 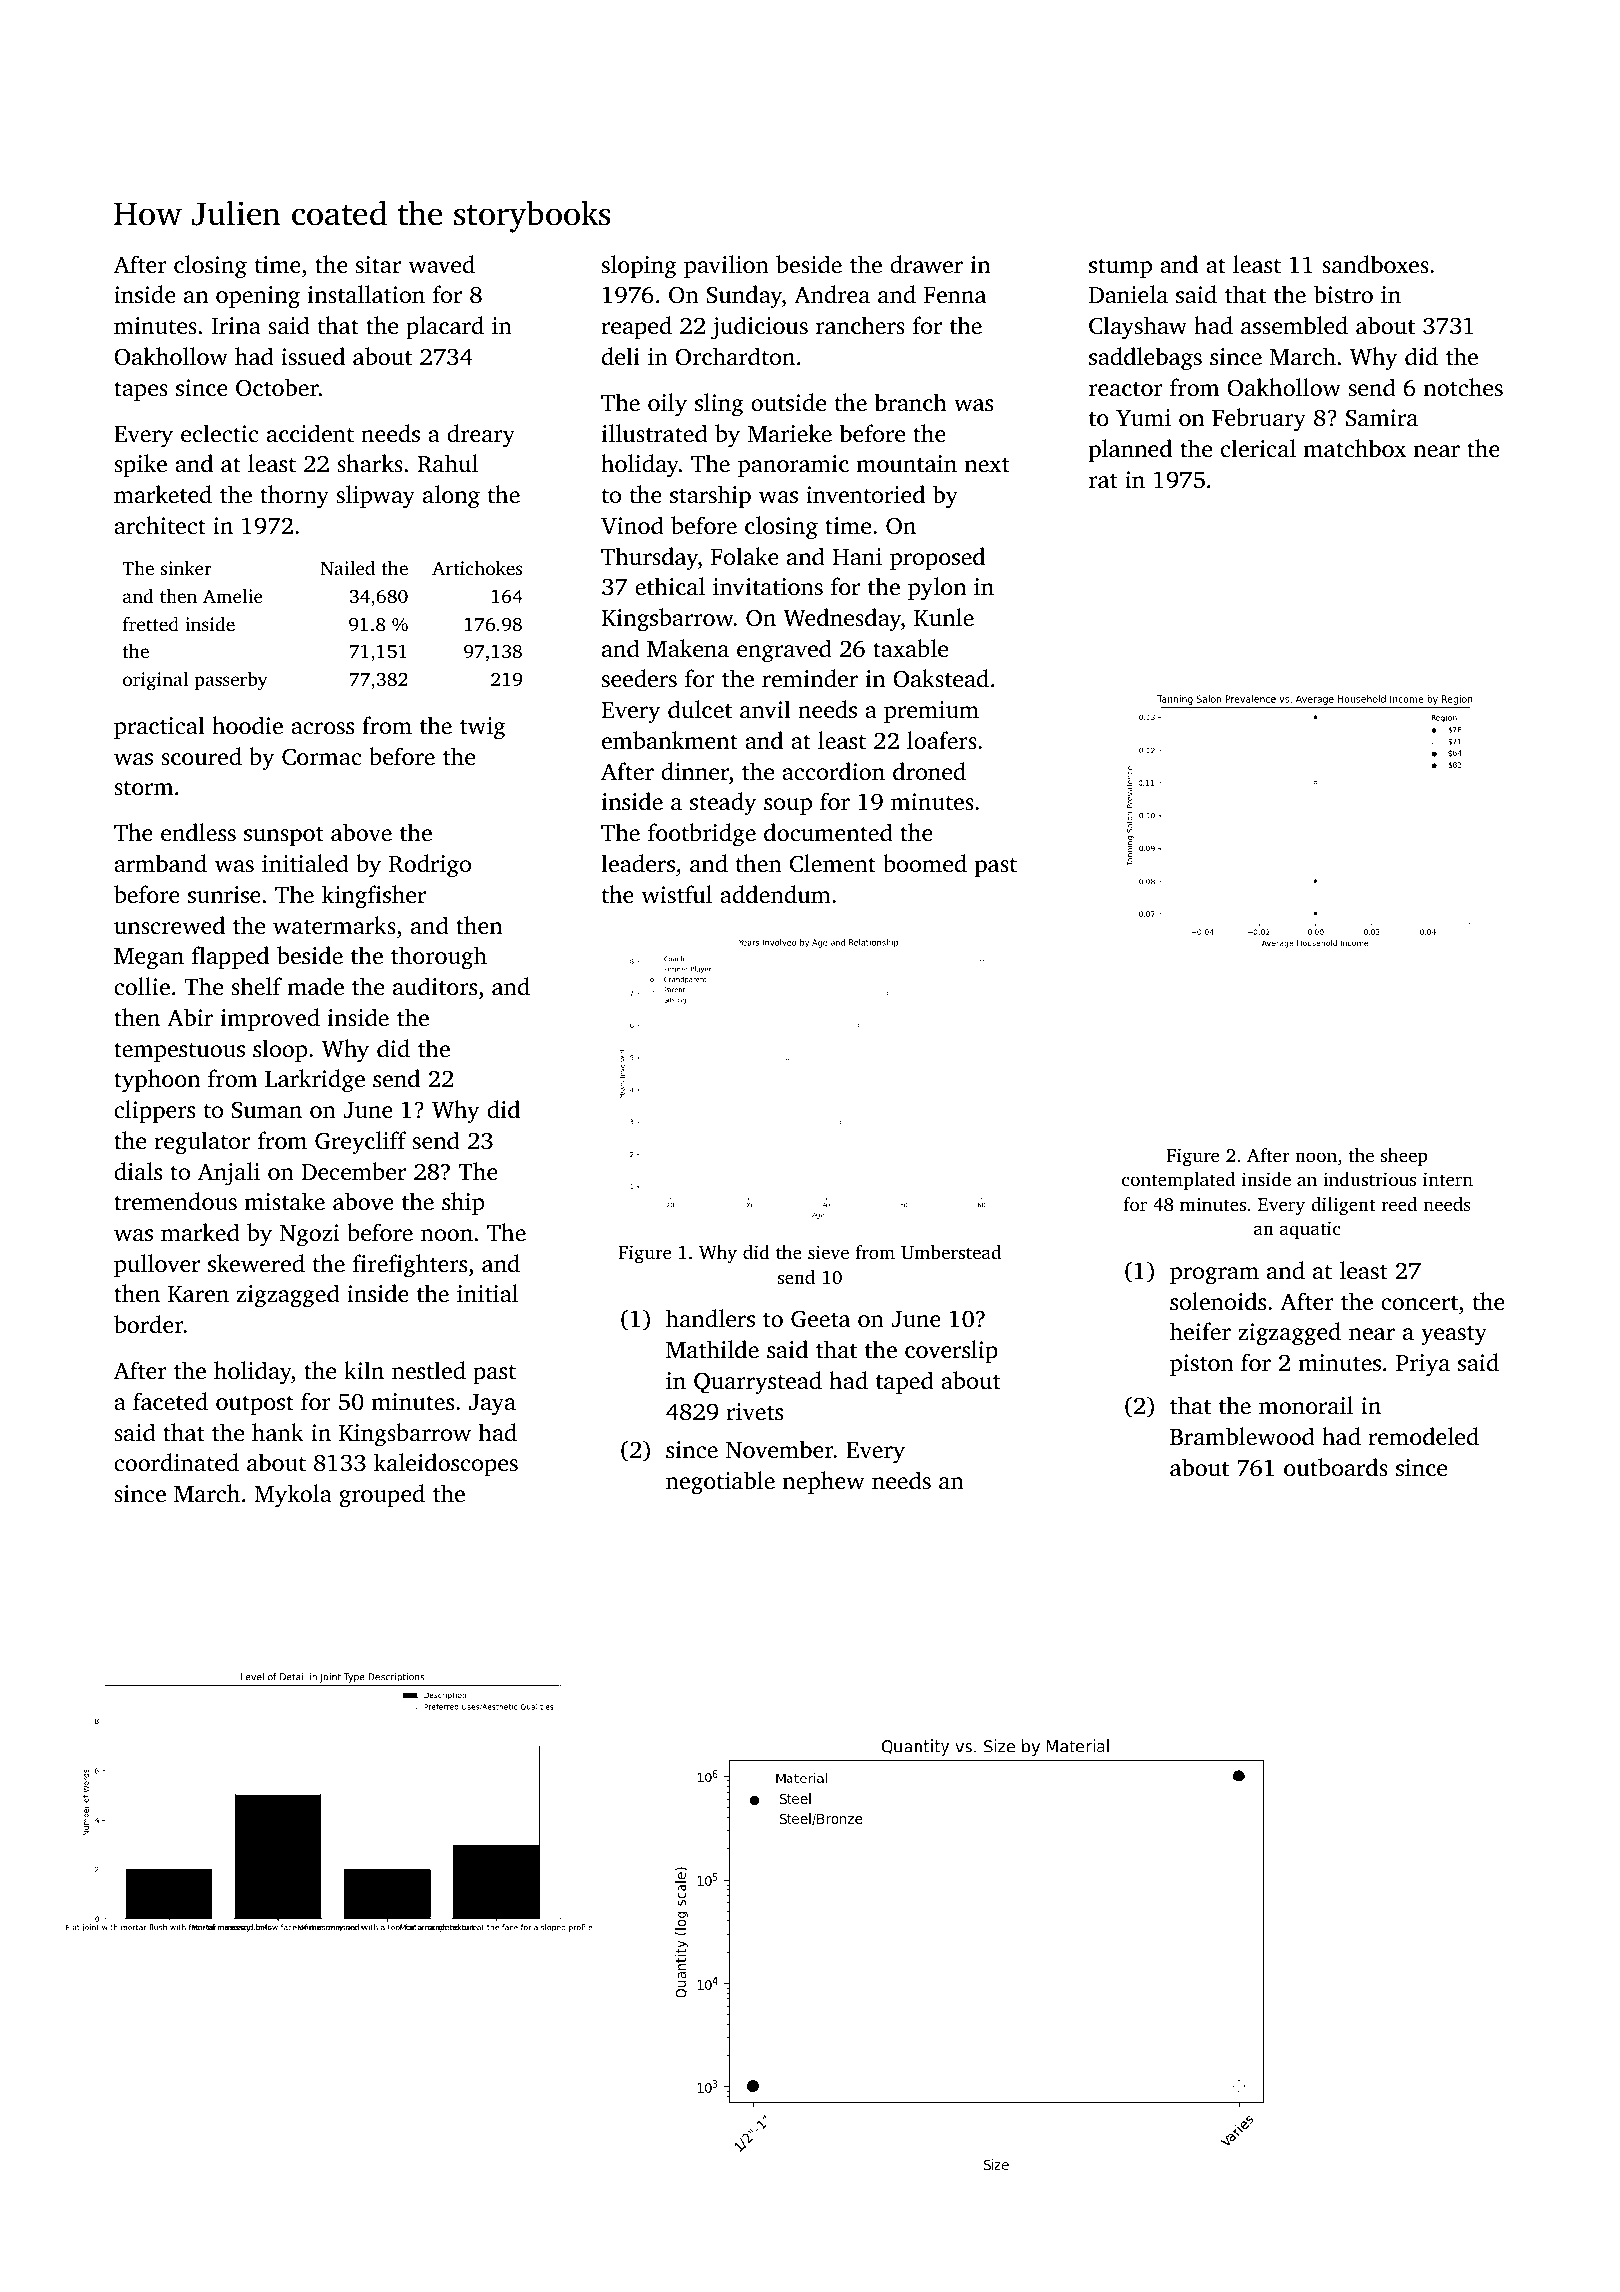 I want to click on outboards, so click(x=1336, y=1467).
